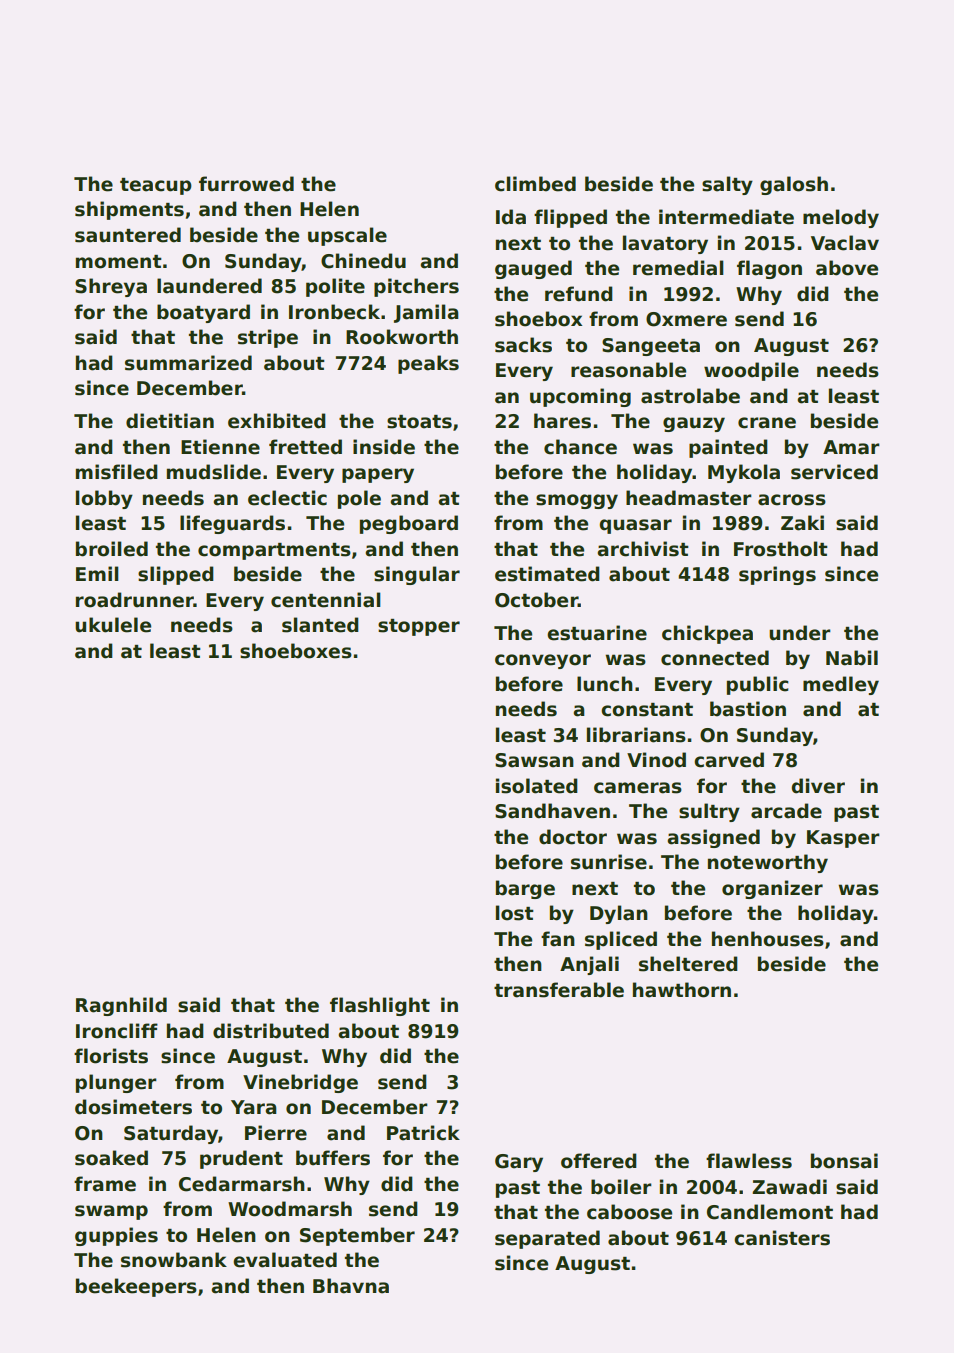 The width and height of the document is (954, 1353). I want to click on October, so click(536, 600).
